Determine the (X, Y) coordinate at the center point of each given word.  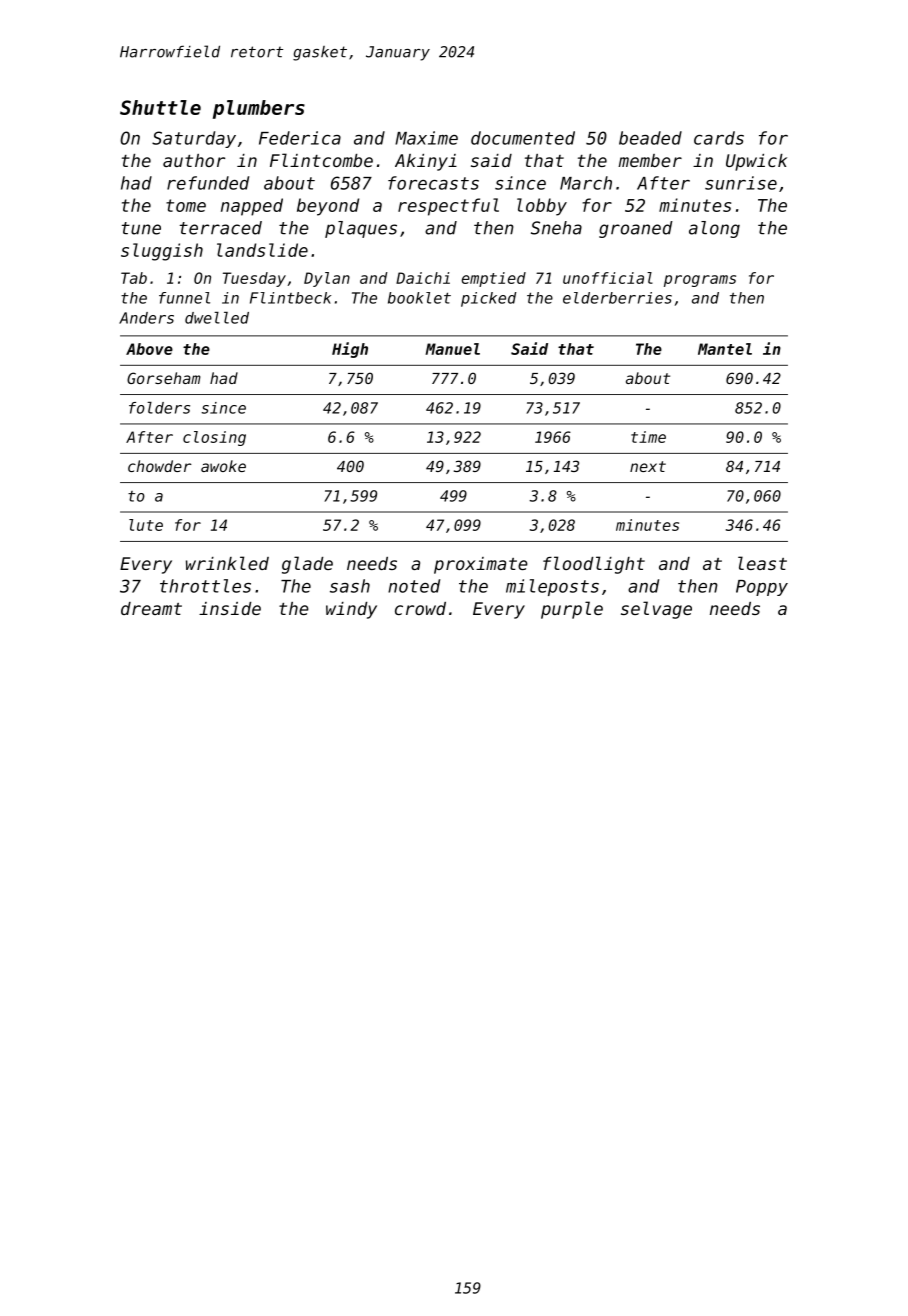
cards (719, 138)
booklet (419, 298)
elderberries (617, 298)
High (350, 350)
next (648, 466)
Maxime (426, 138)
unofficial (608, 278)
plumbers (259, 109)
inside (230, 608)
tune (141, 228)
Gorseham (164, 378)
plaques (361, 229)
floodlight (594, 565)
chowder (160, 466)
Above (149, 349)
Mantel (725, 349)
